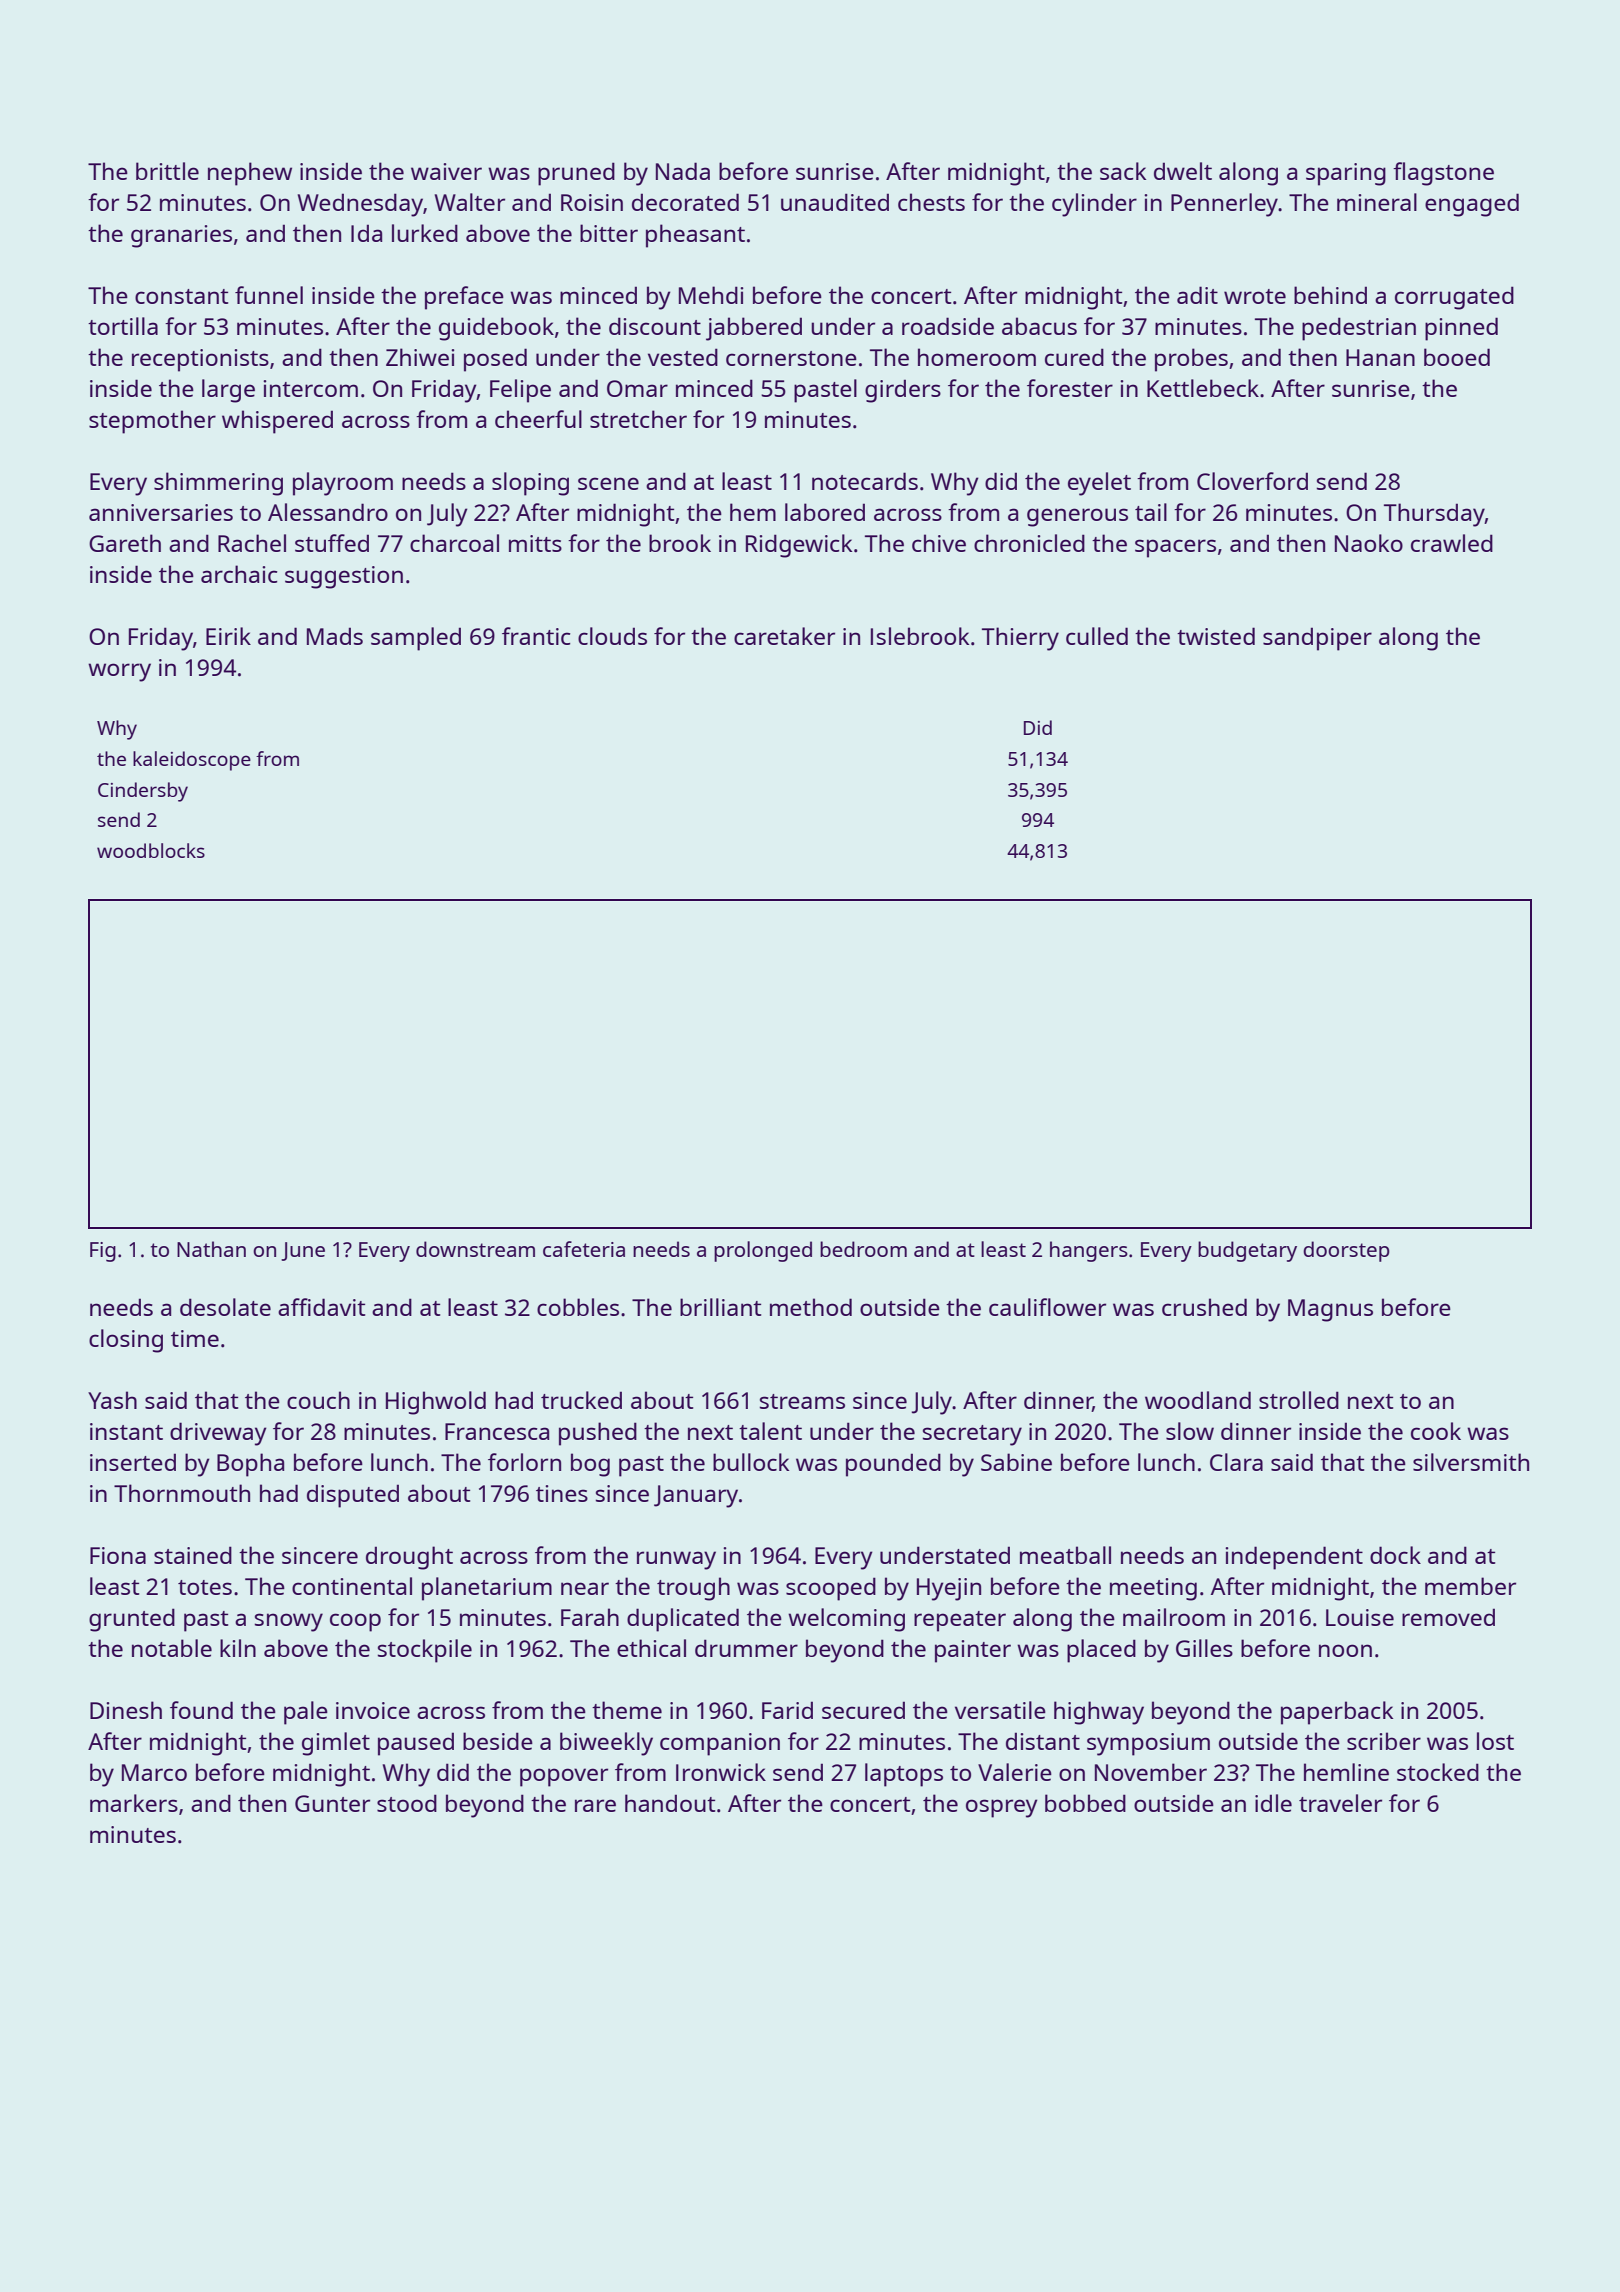  I want to click on crawled, so click(1452, 543).
